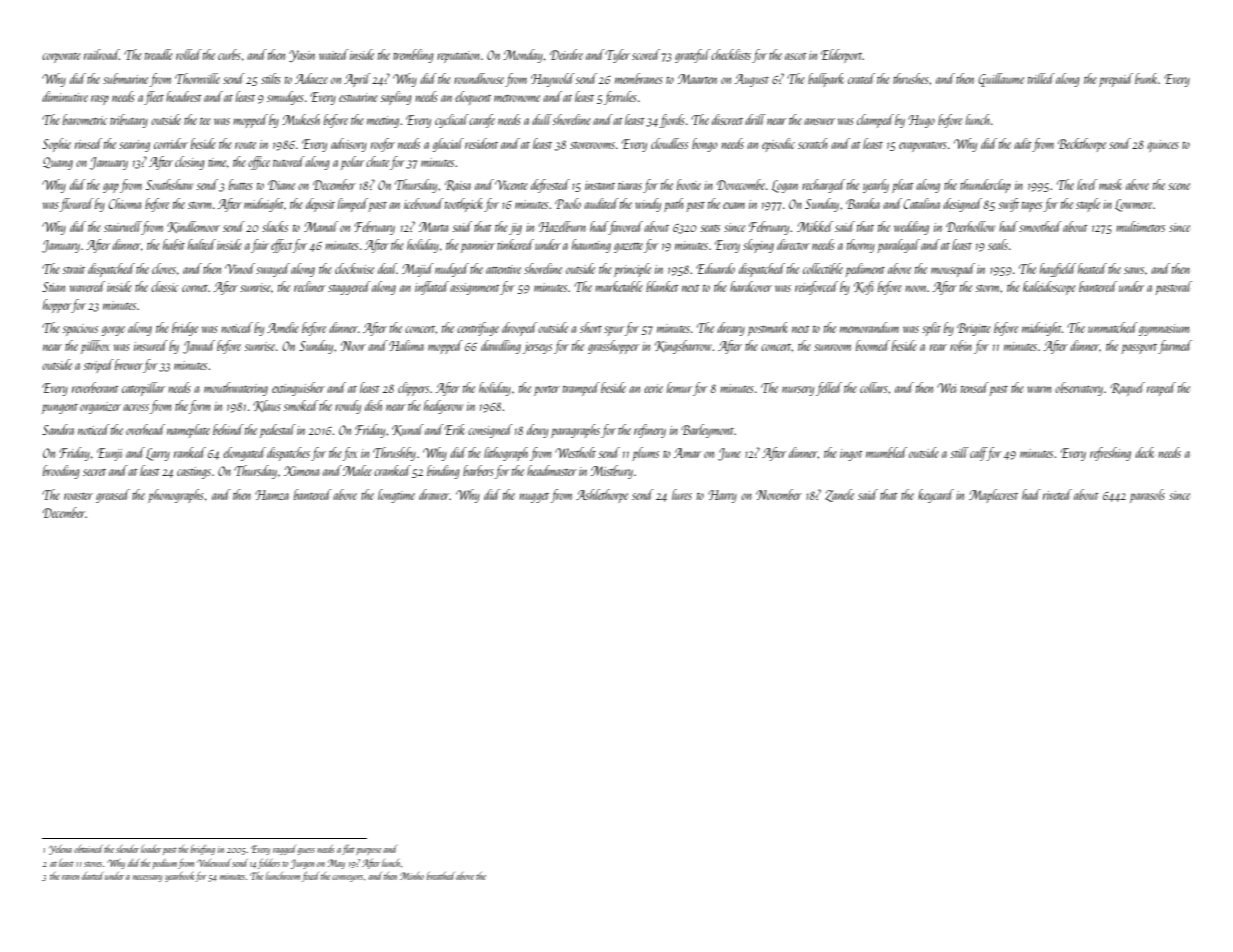 This screenshot has height=952, width=1233. Describe the element at coordinates (306, 851) in the screenshot. I see `guess` at that location.
